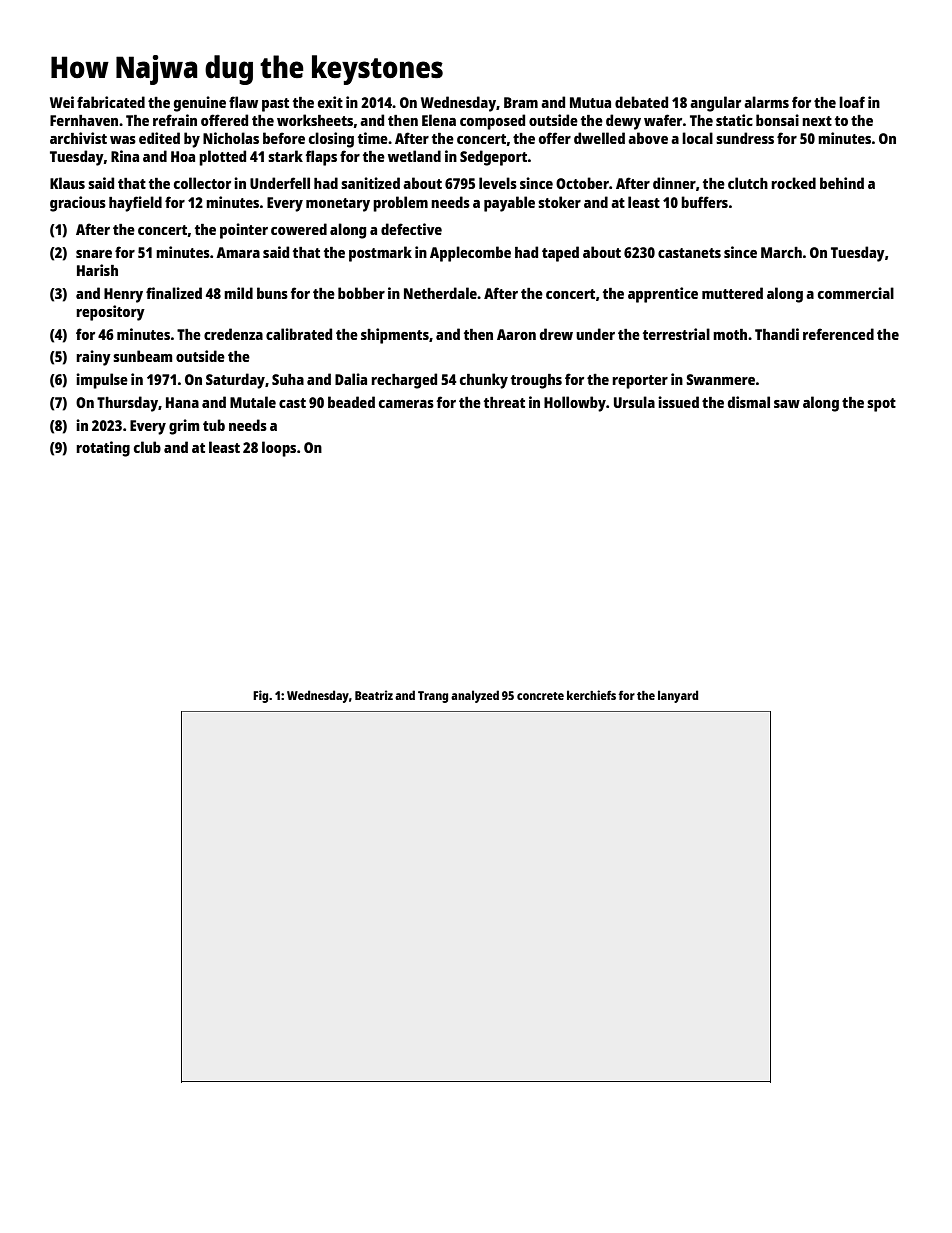  I want to click on Amara, so click(238, 252).
